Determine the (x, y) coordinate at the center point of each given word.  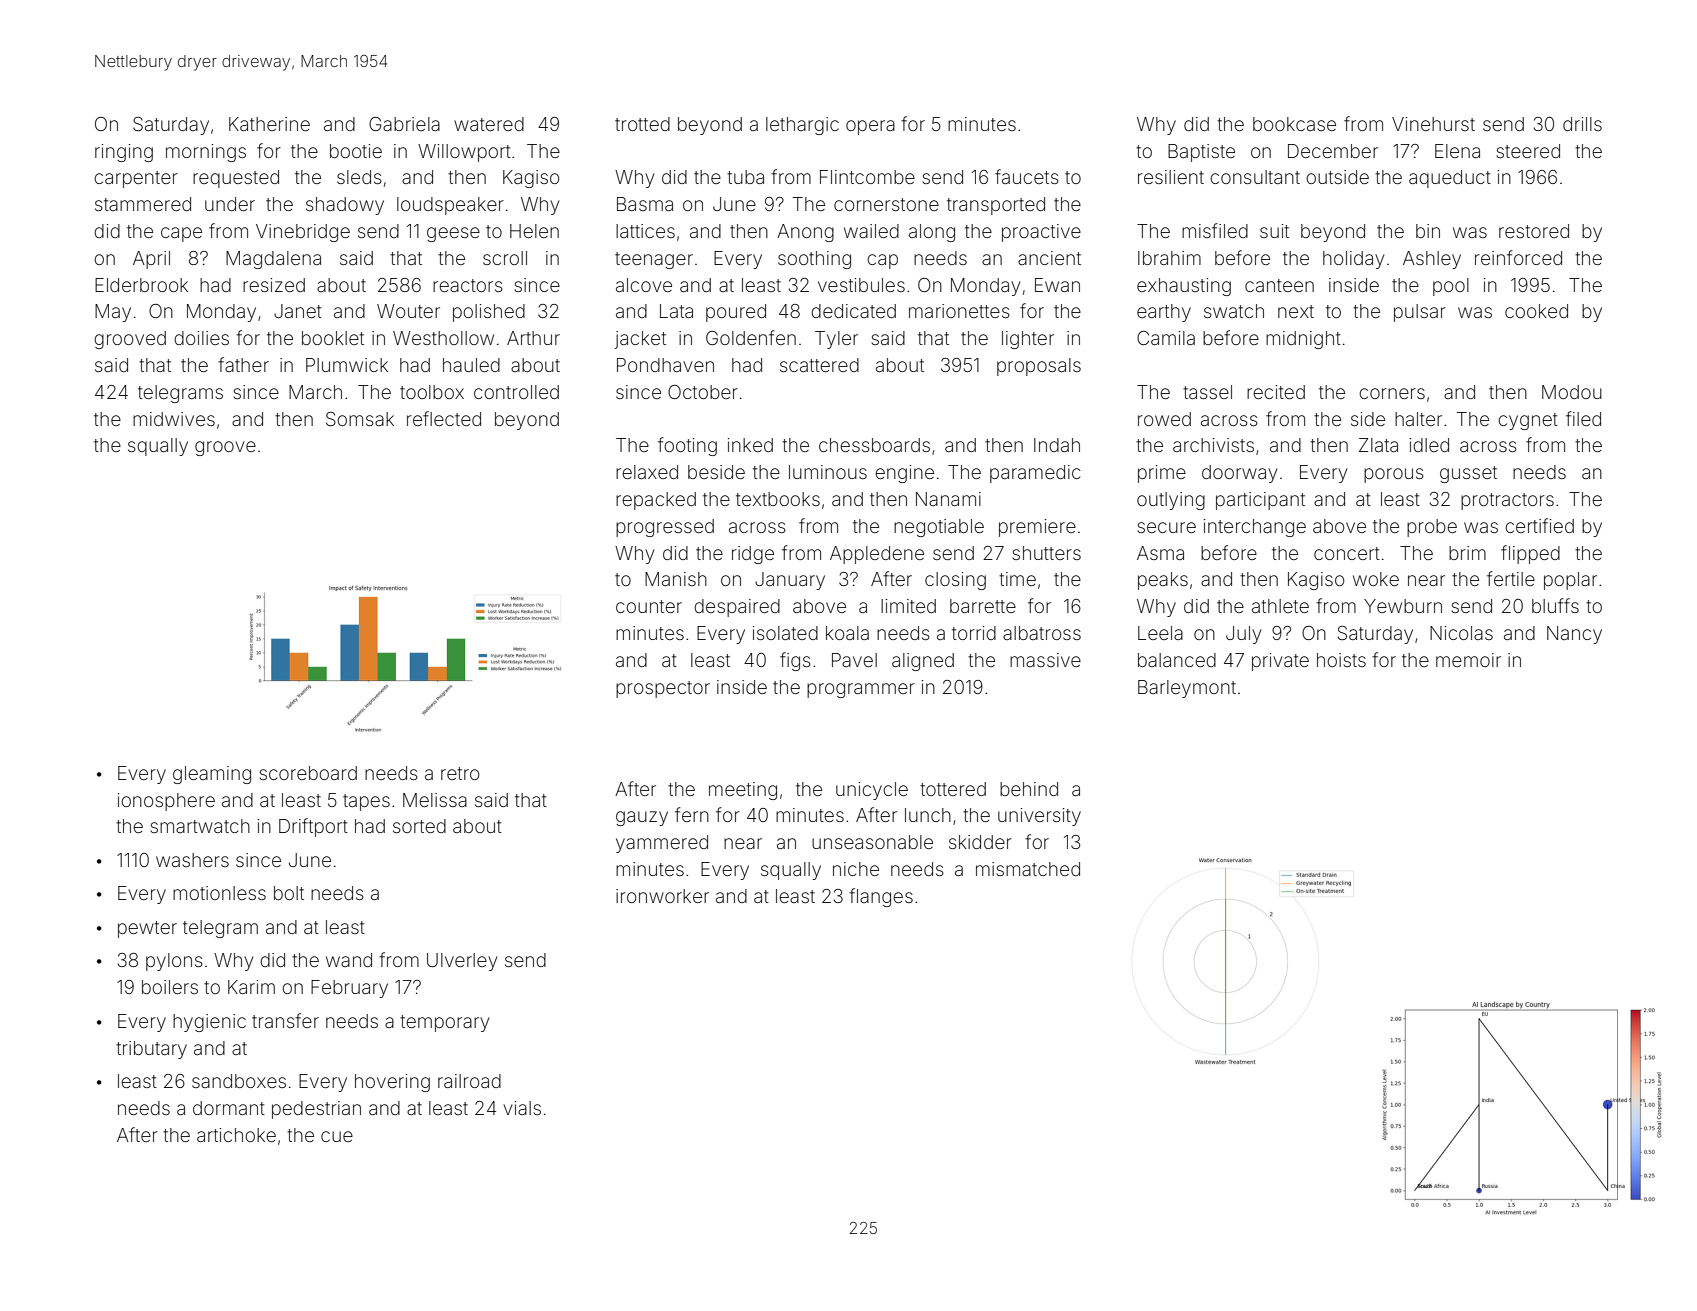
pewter (147, 929)
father (243, 364)
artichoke (236, 1135)
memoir (1468, 660)
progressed (665, 528)
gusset (1468, 474)
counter (649, 606)
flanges (881, 897)
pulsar (1420, 313)
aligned (923, 662)
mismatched (1028, 869)
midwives (174, 419)
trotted (642, 124)
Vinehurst (1433, 124)
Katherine (269, 124)
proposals (1039, 367)
